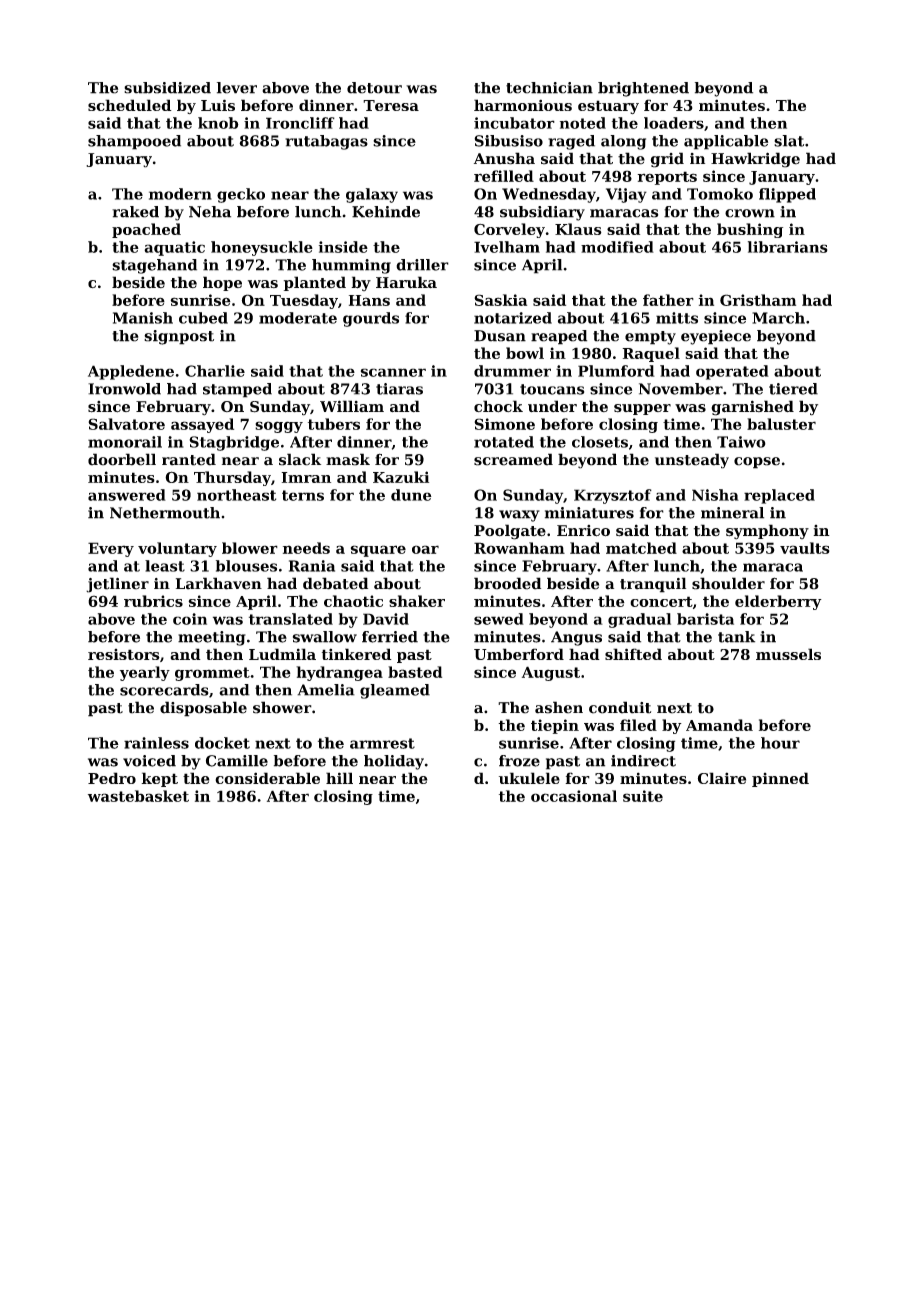 The width and height of the image is (924, 1308). I want to click on gleamed, so click(395, 691).
